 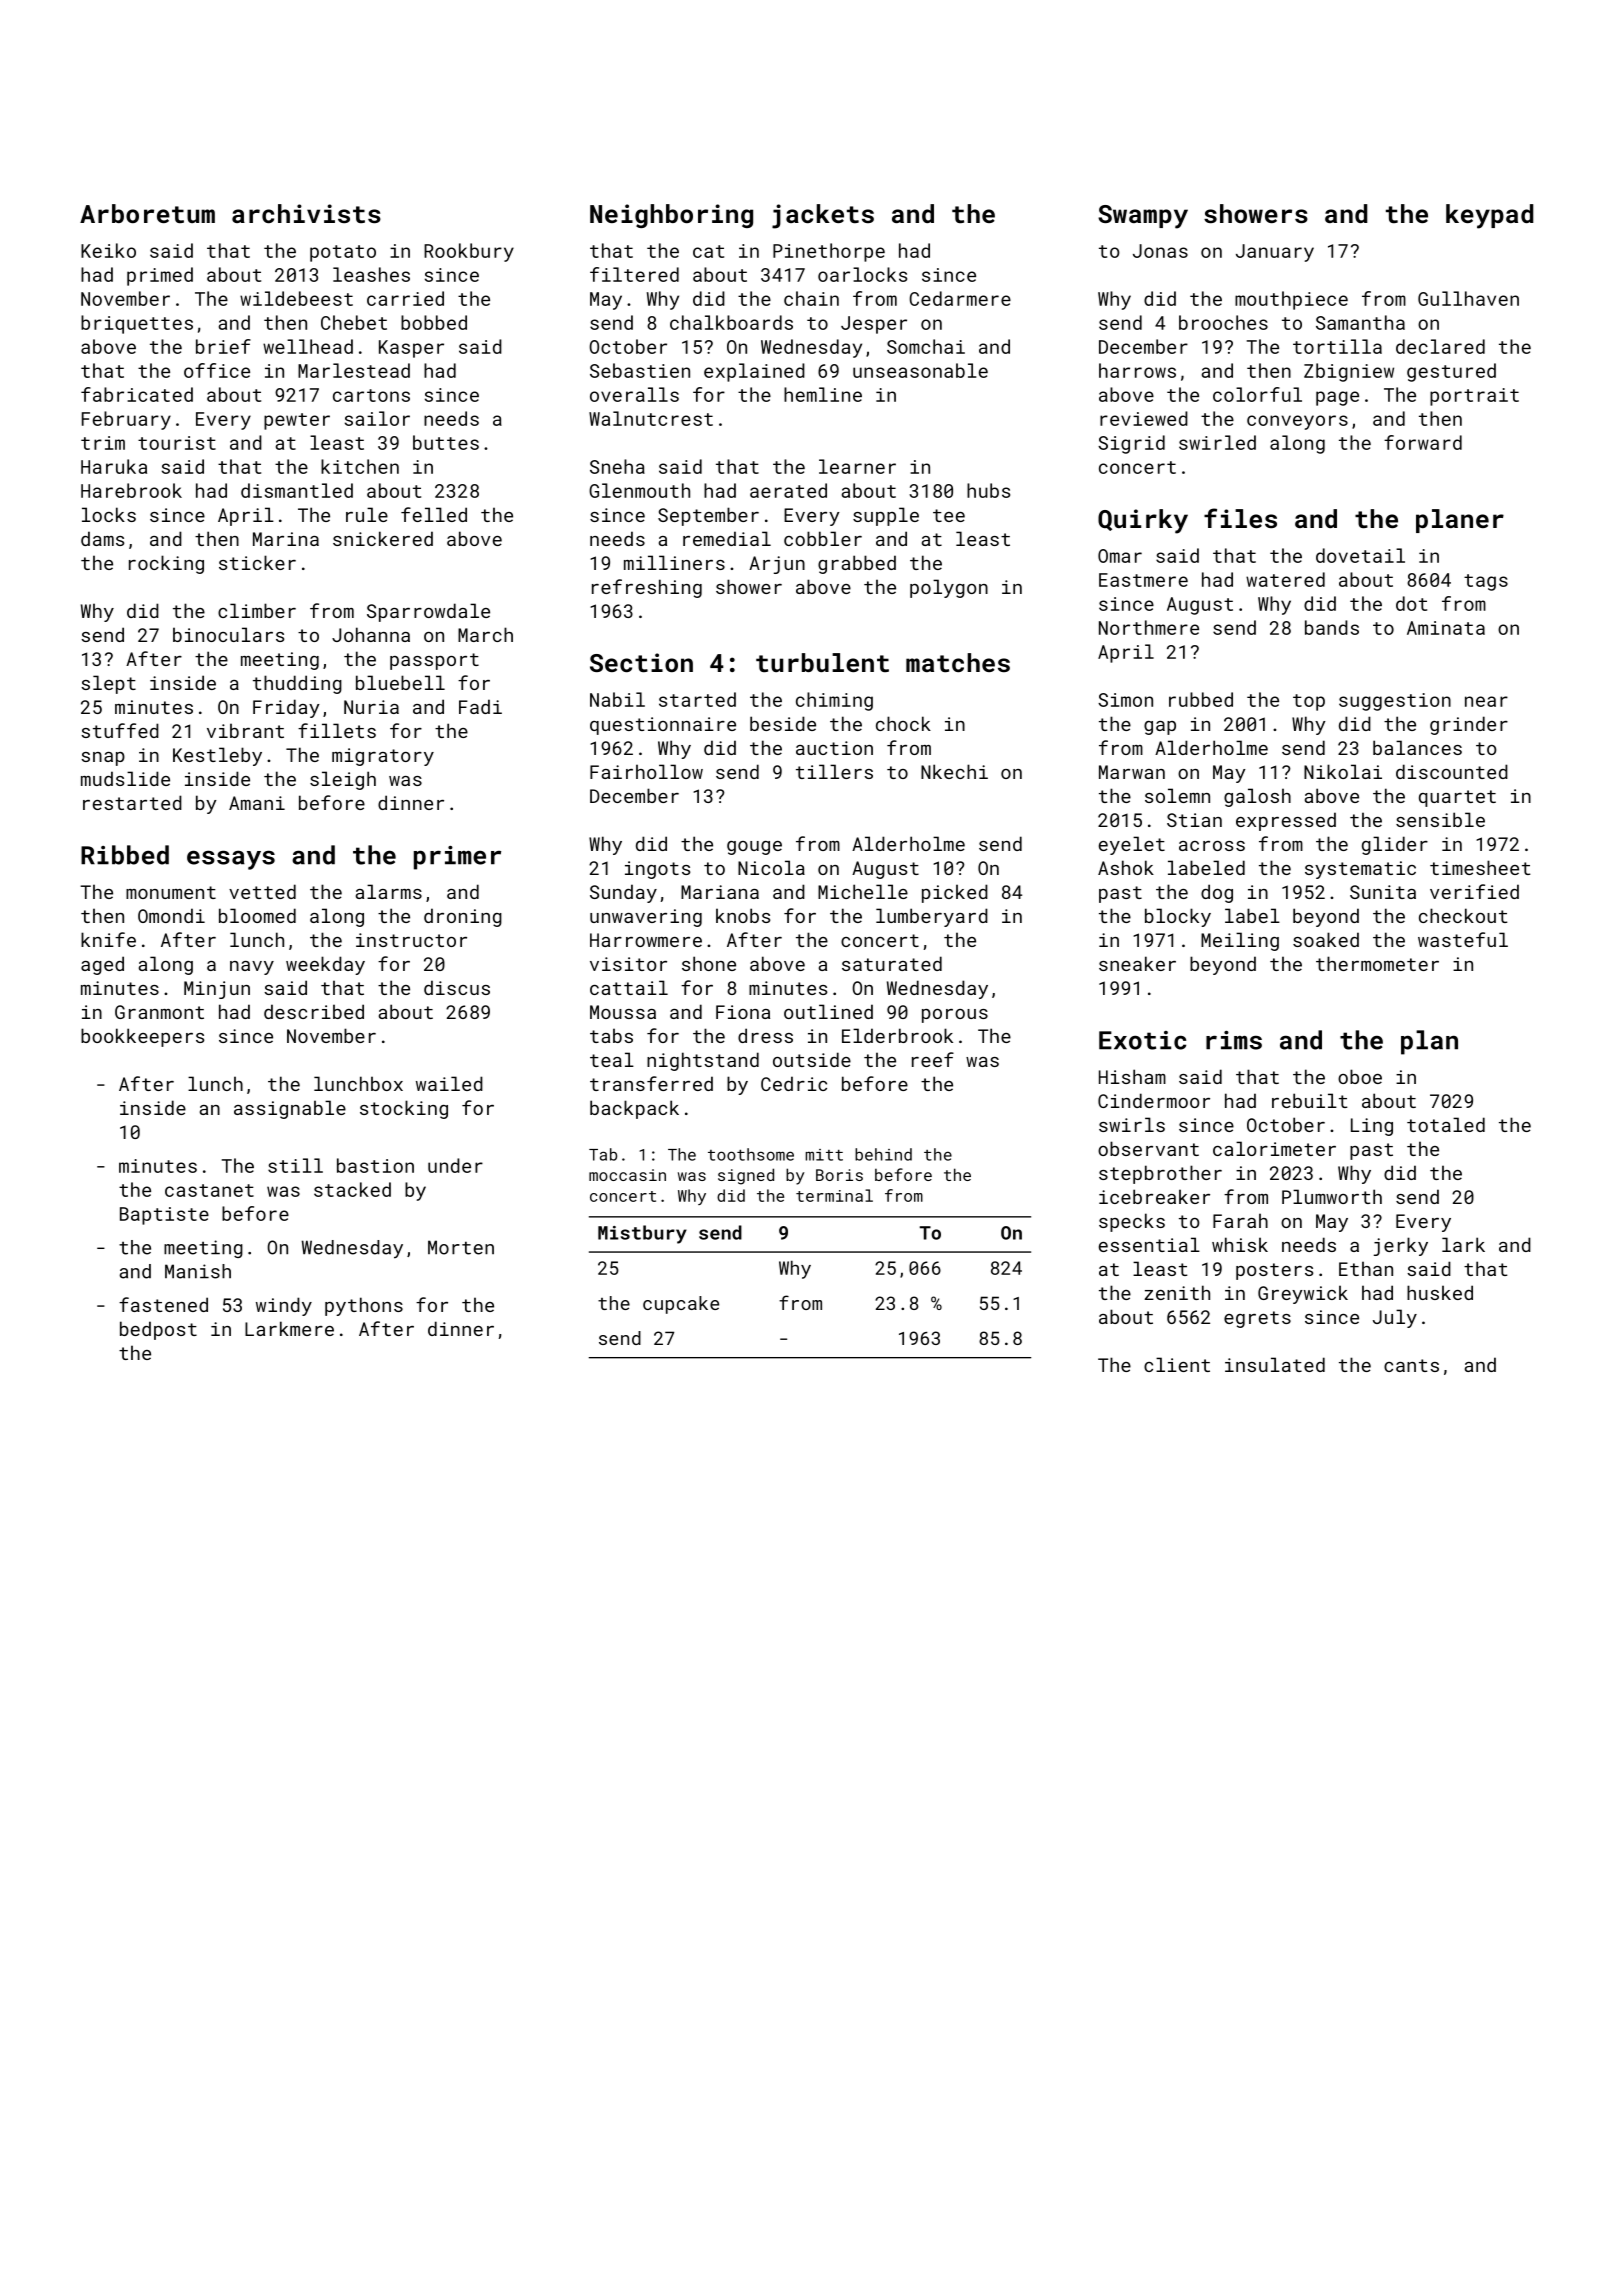 What do you see at coordinates (1143, 217) in the document?
I see `Swampy` at bounding box center [1143, 217].
